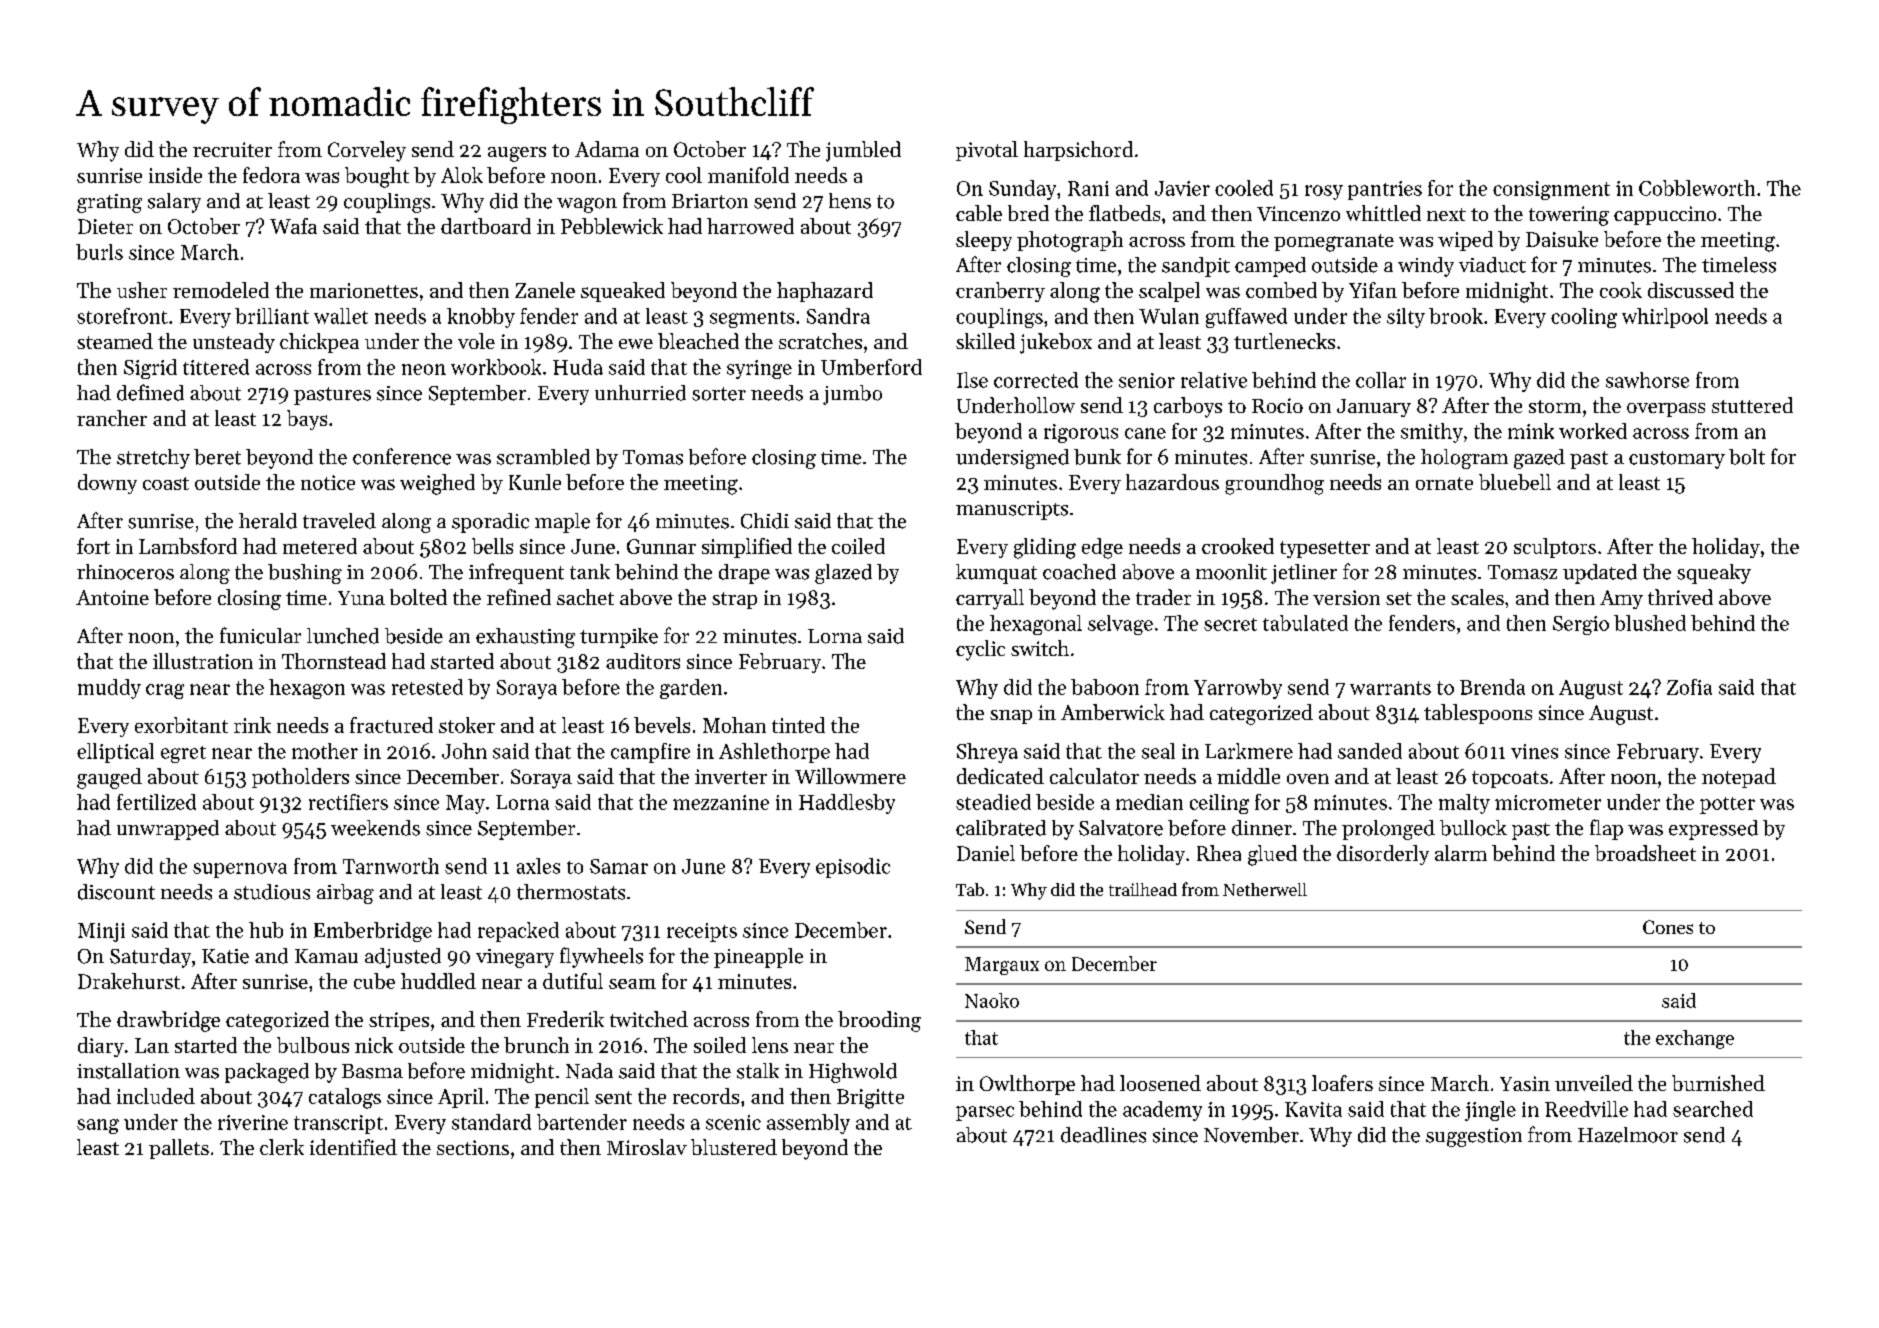 The image size is (1879, 1328). What do you see at coordinates (750, 226) in the screenshot?
I see `harrowed` at bounding box center [750, 226].
